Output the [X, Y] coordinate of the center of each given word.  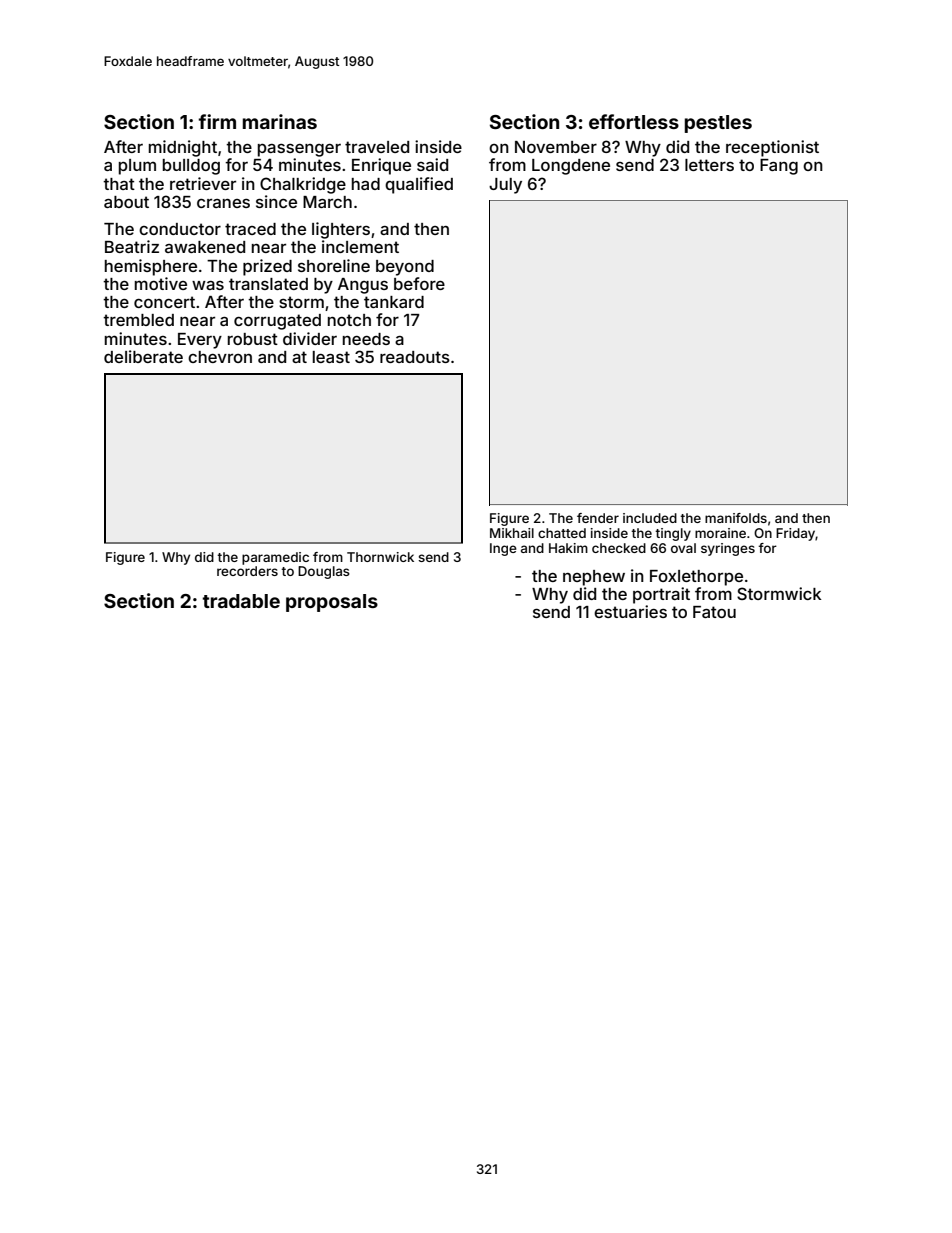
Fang [779, 167]
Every [200, 341]
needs [366, 339]
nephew [594, 578]
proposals [332, 603]
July [505, 186]
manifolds [736, 518]
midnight [183, 148]
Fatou [714, 612]
